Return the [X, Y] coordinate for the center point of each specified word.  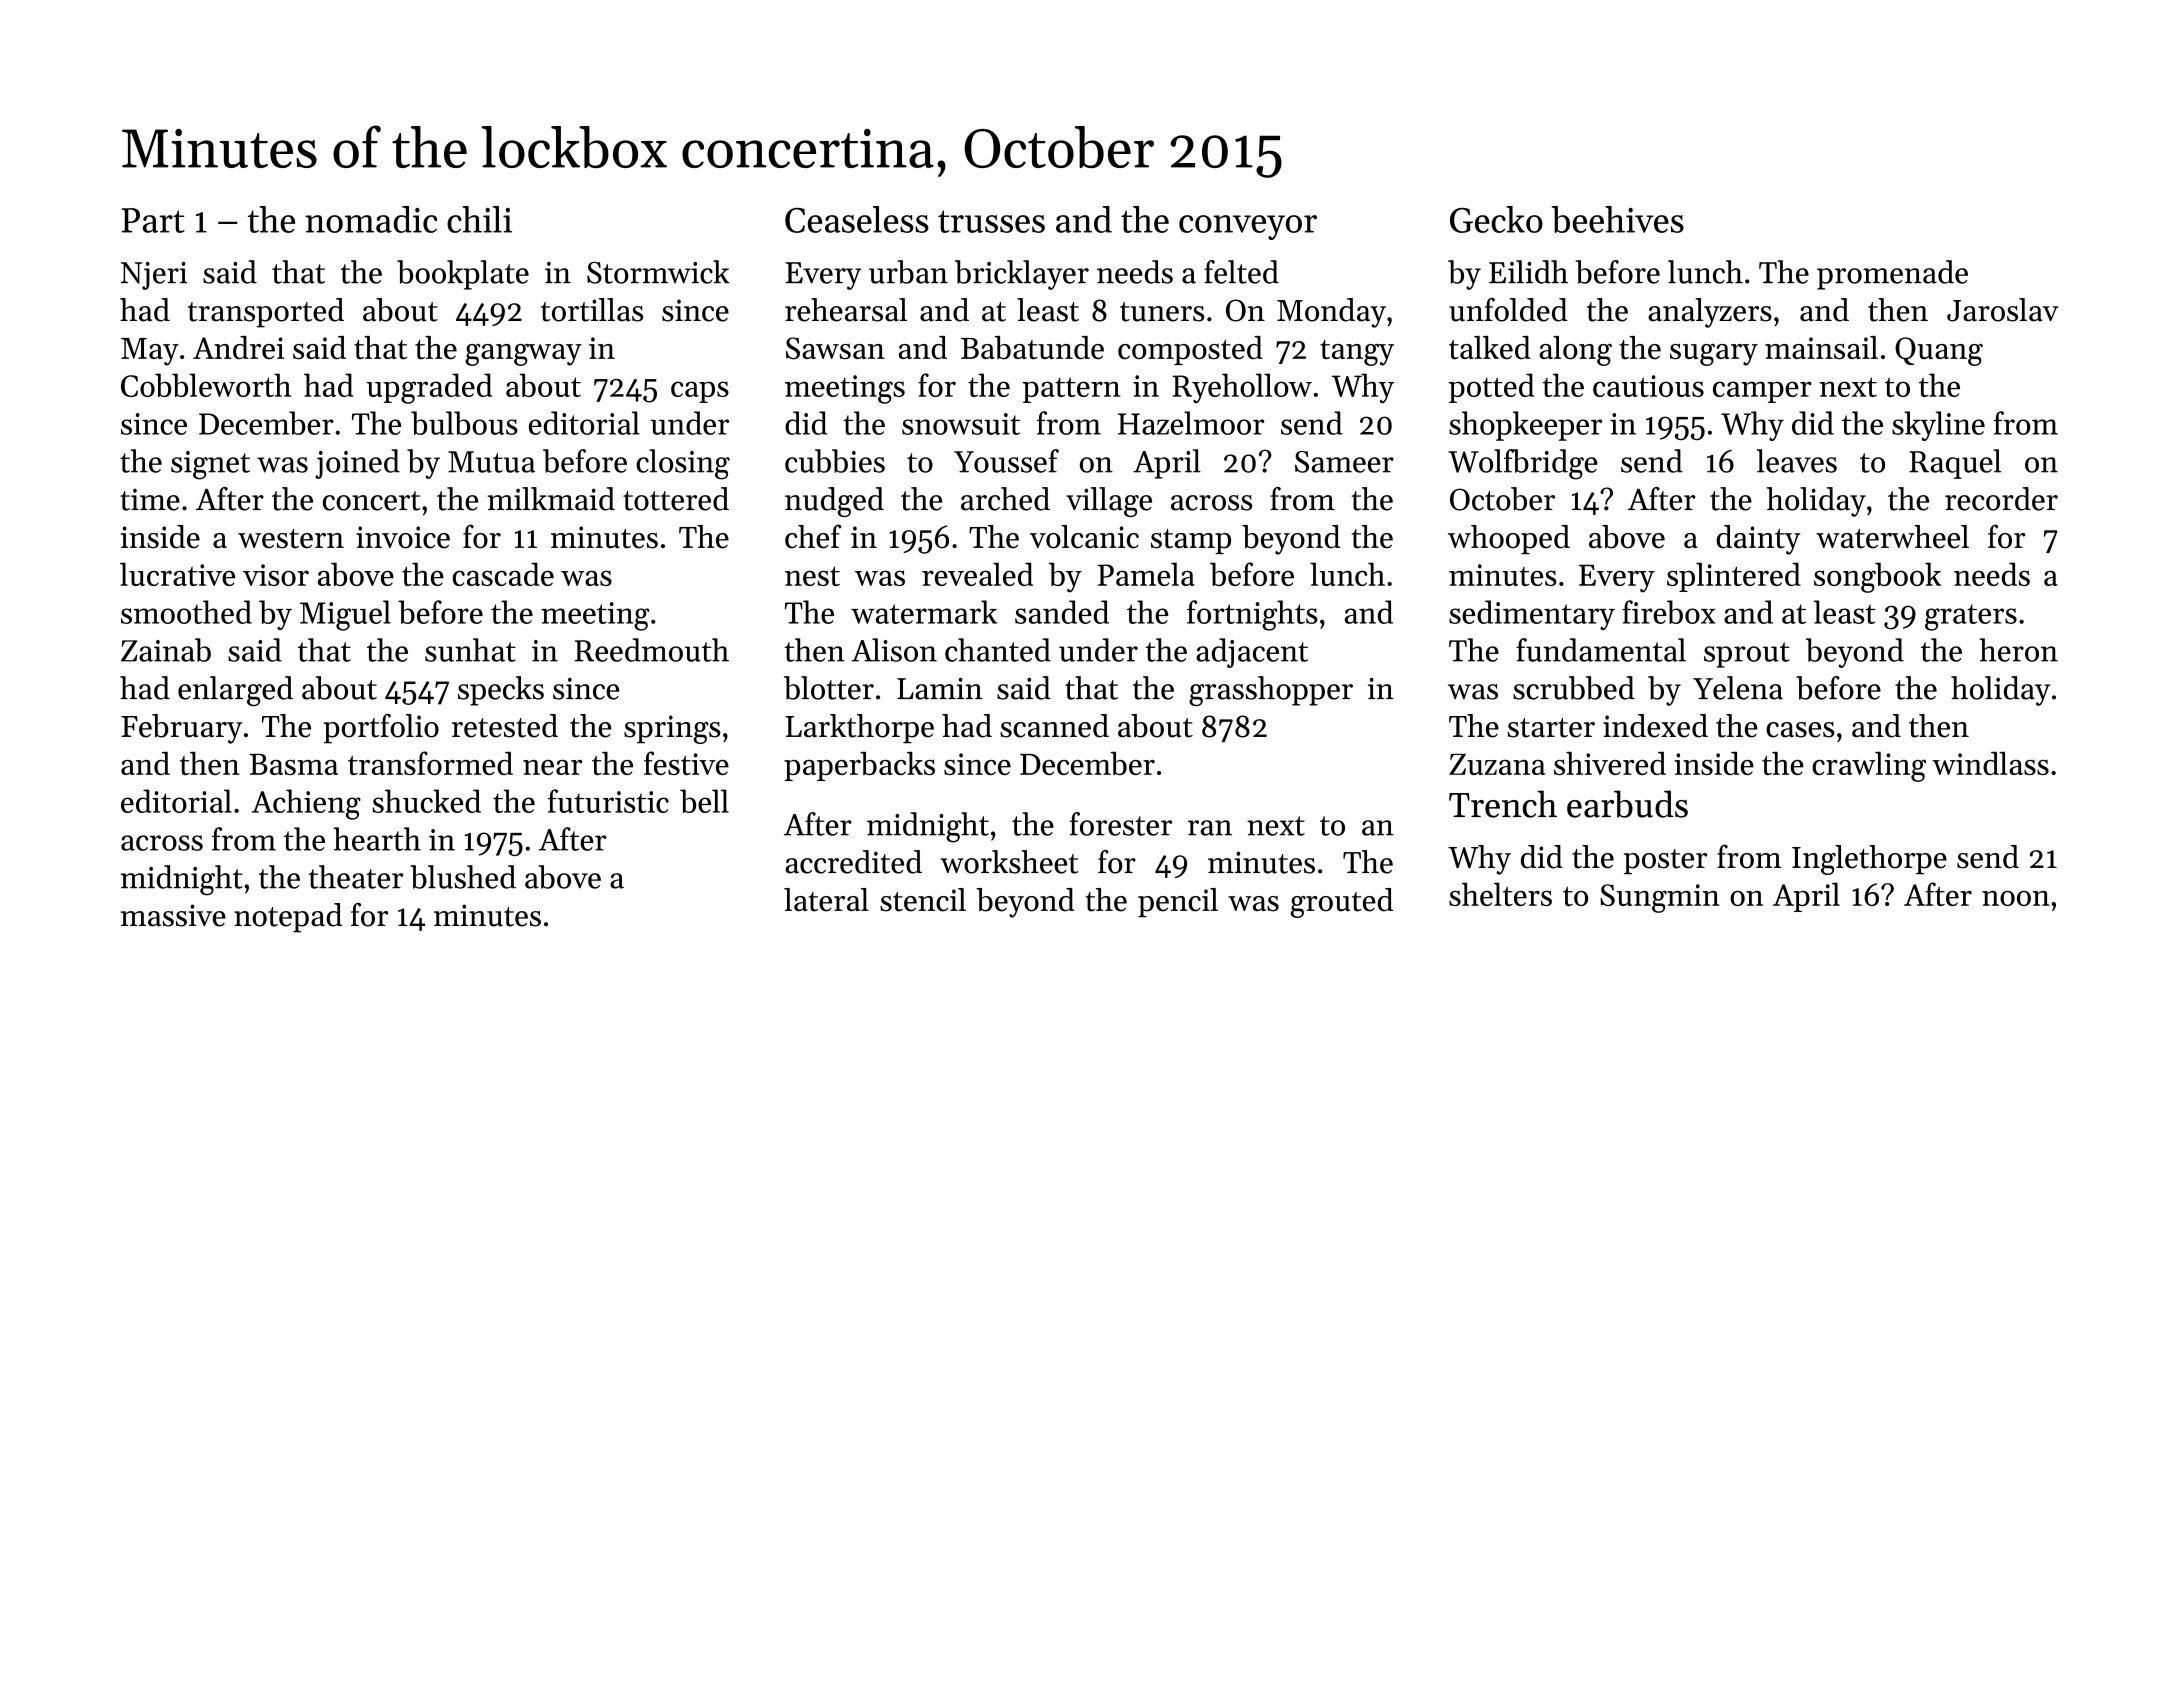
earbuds [1627, 804]
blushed [463, 877]
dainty [1758, 540]
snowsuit [961, 424]
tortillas [592, 310]
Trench [1503, 804]
